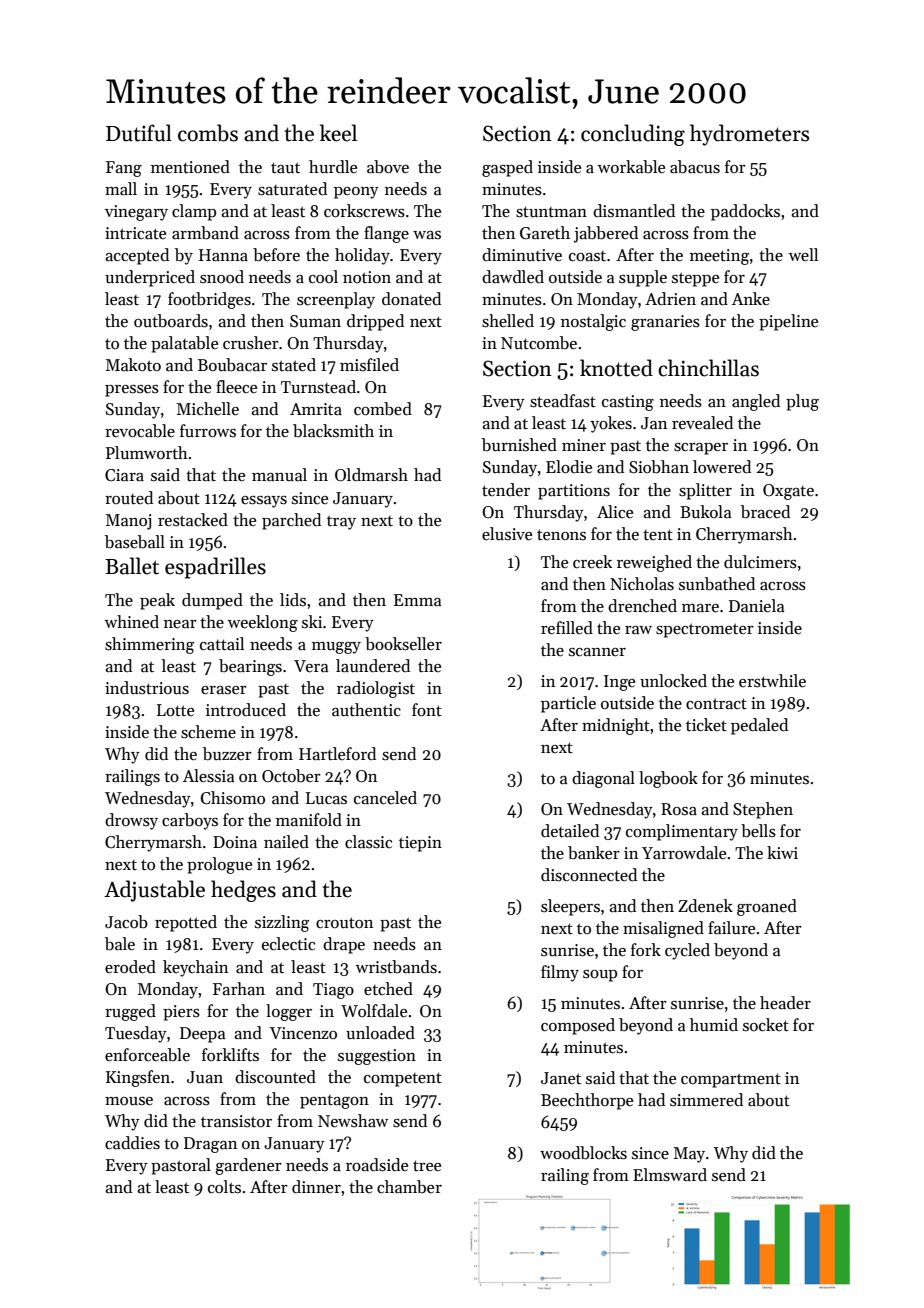 Image resolution: width=924 pixels, height=1308 pixels. Describe the element at coordinates (758, 831) in the screenshot. I see `bells` at that location.
